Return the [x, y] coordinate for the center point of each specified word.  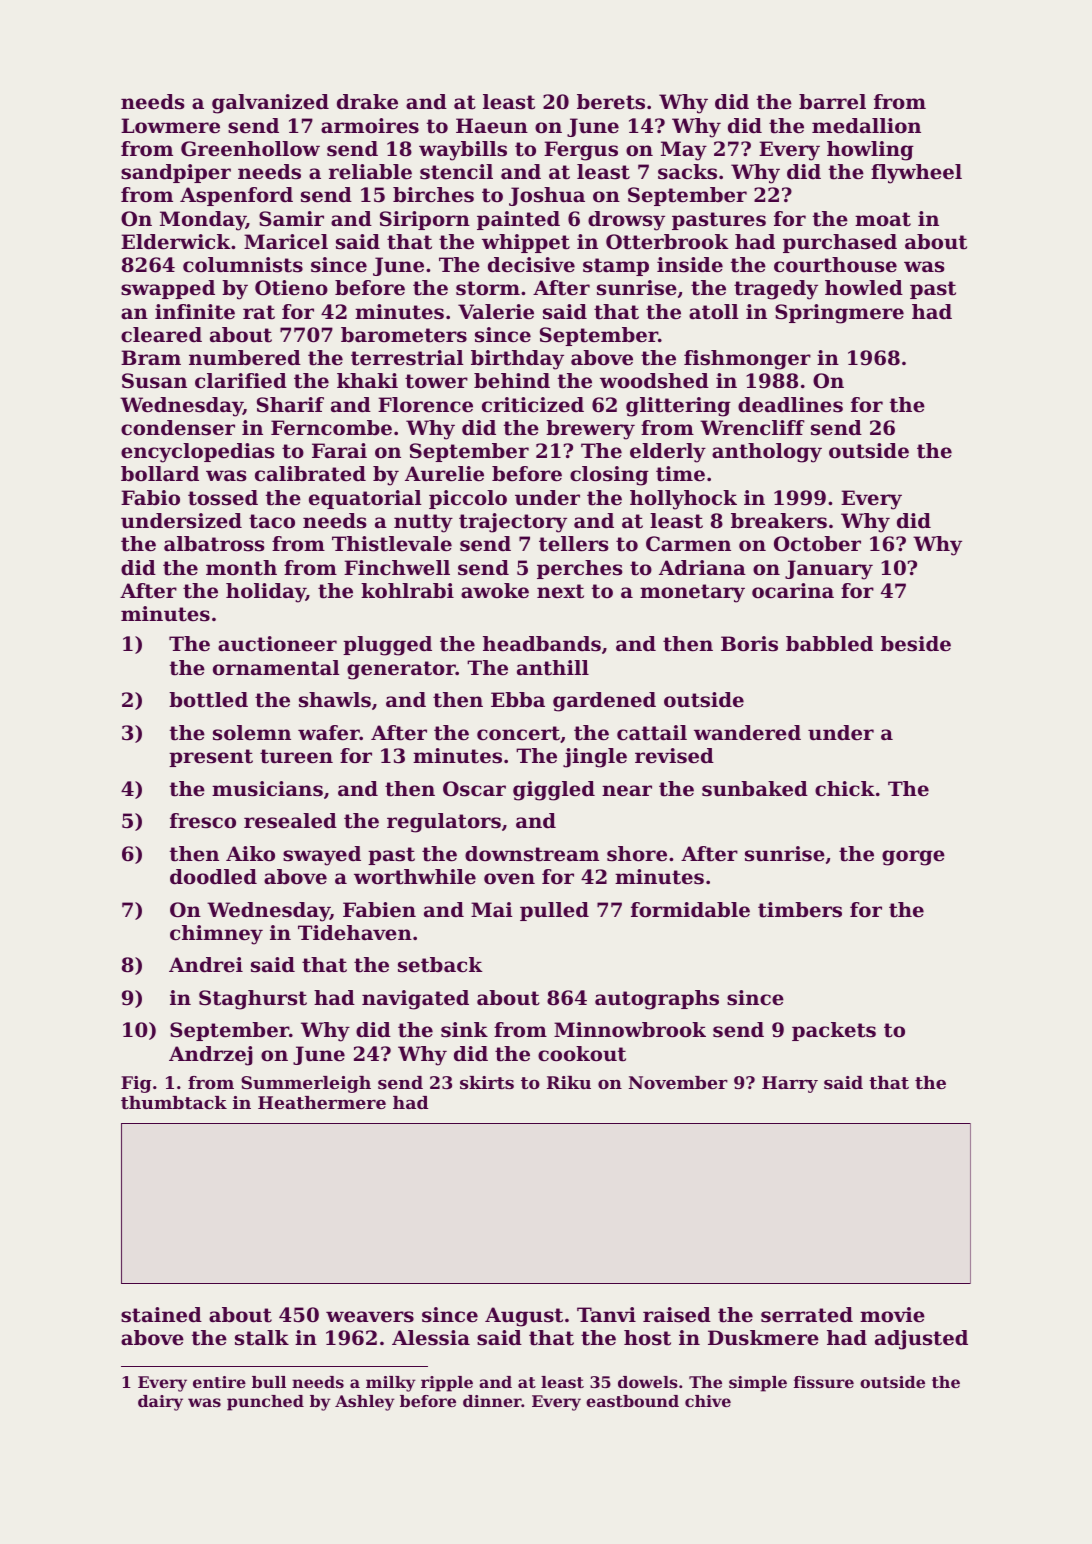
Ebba [518, 700]
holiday [266, 593]
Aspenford [236, 196]
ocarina [793, 591]
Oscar [474, 789]
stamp [616, 267]
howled [864, 288]
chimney [216, 935]
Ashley [365, 1403]
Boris [749, 644]
